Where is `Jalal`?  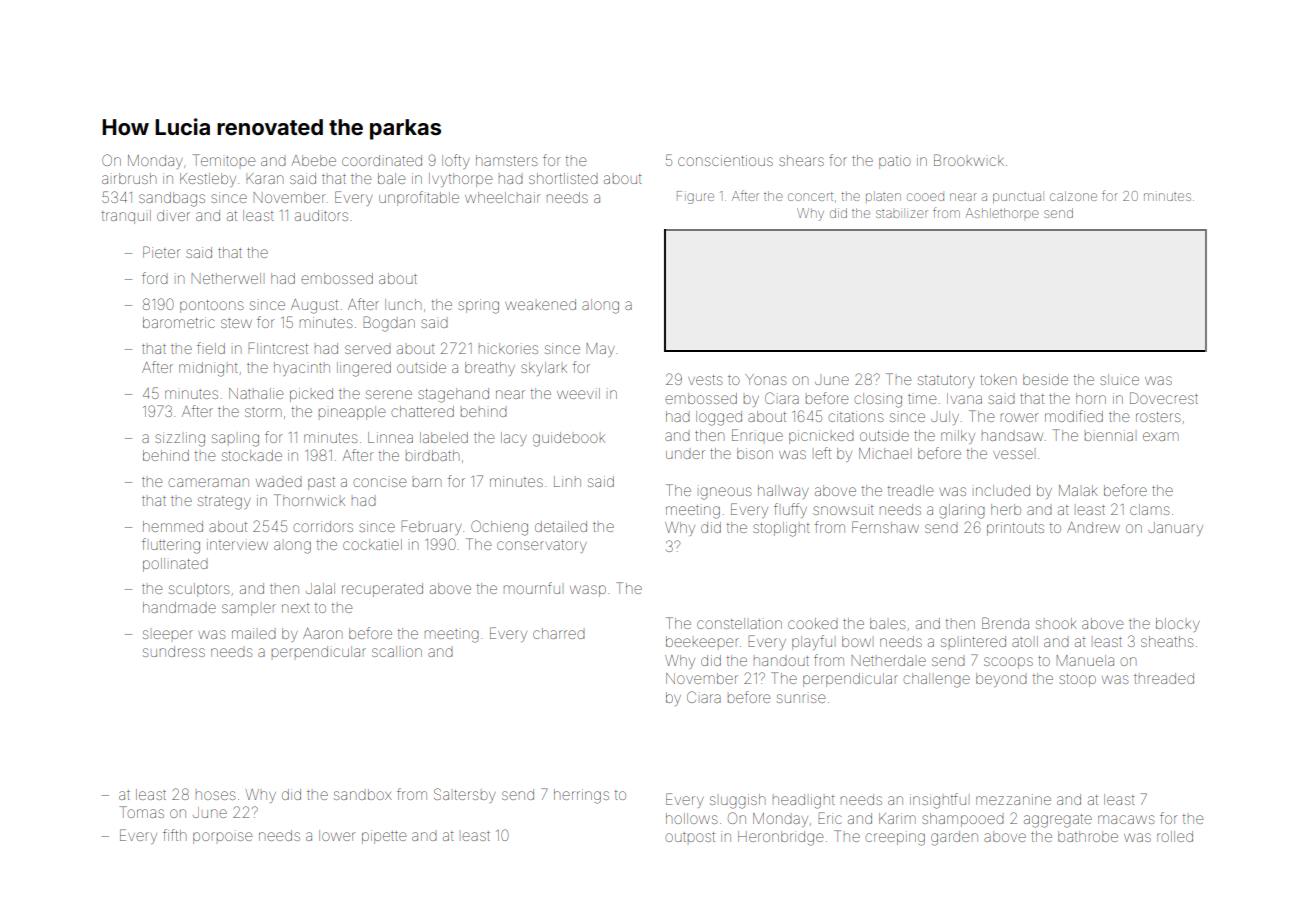
Jalal is located at coordinates (320, 588).
